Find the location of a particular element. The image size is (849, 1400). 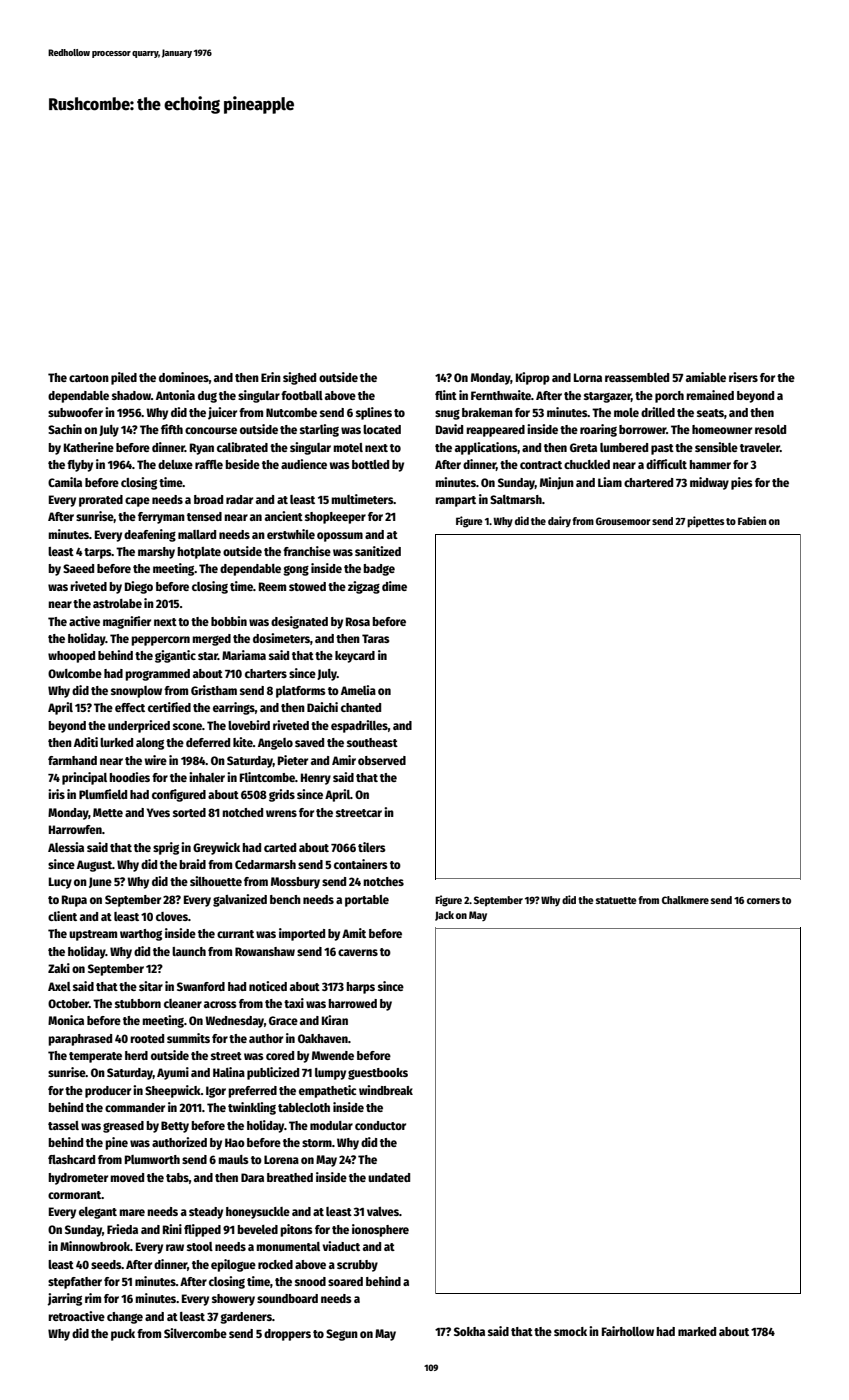

earrings is located at coordinates (234, 708).
